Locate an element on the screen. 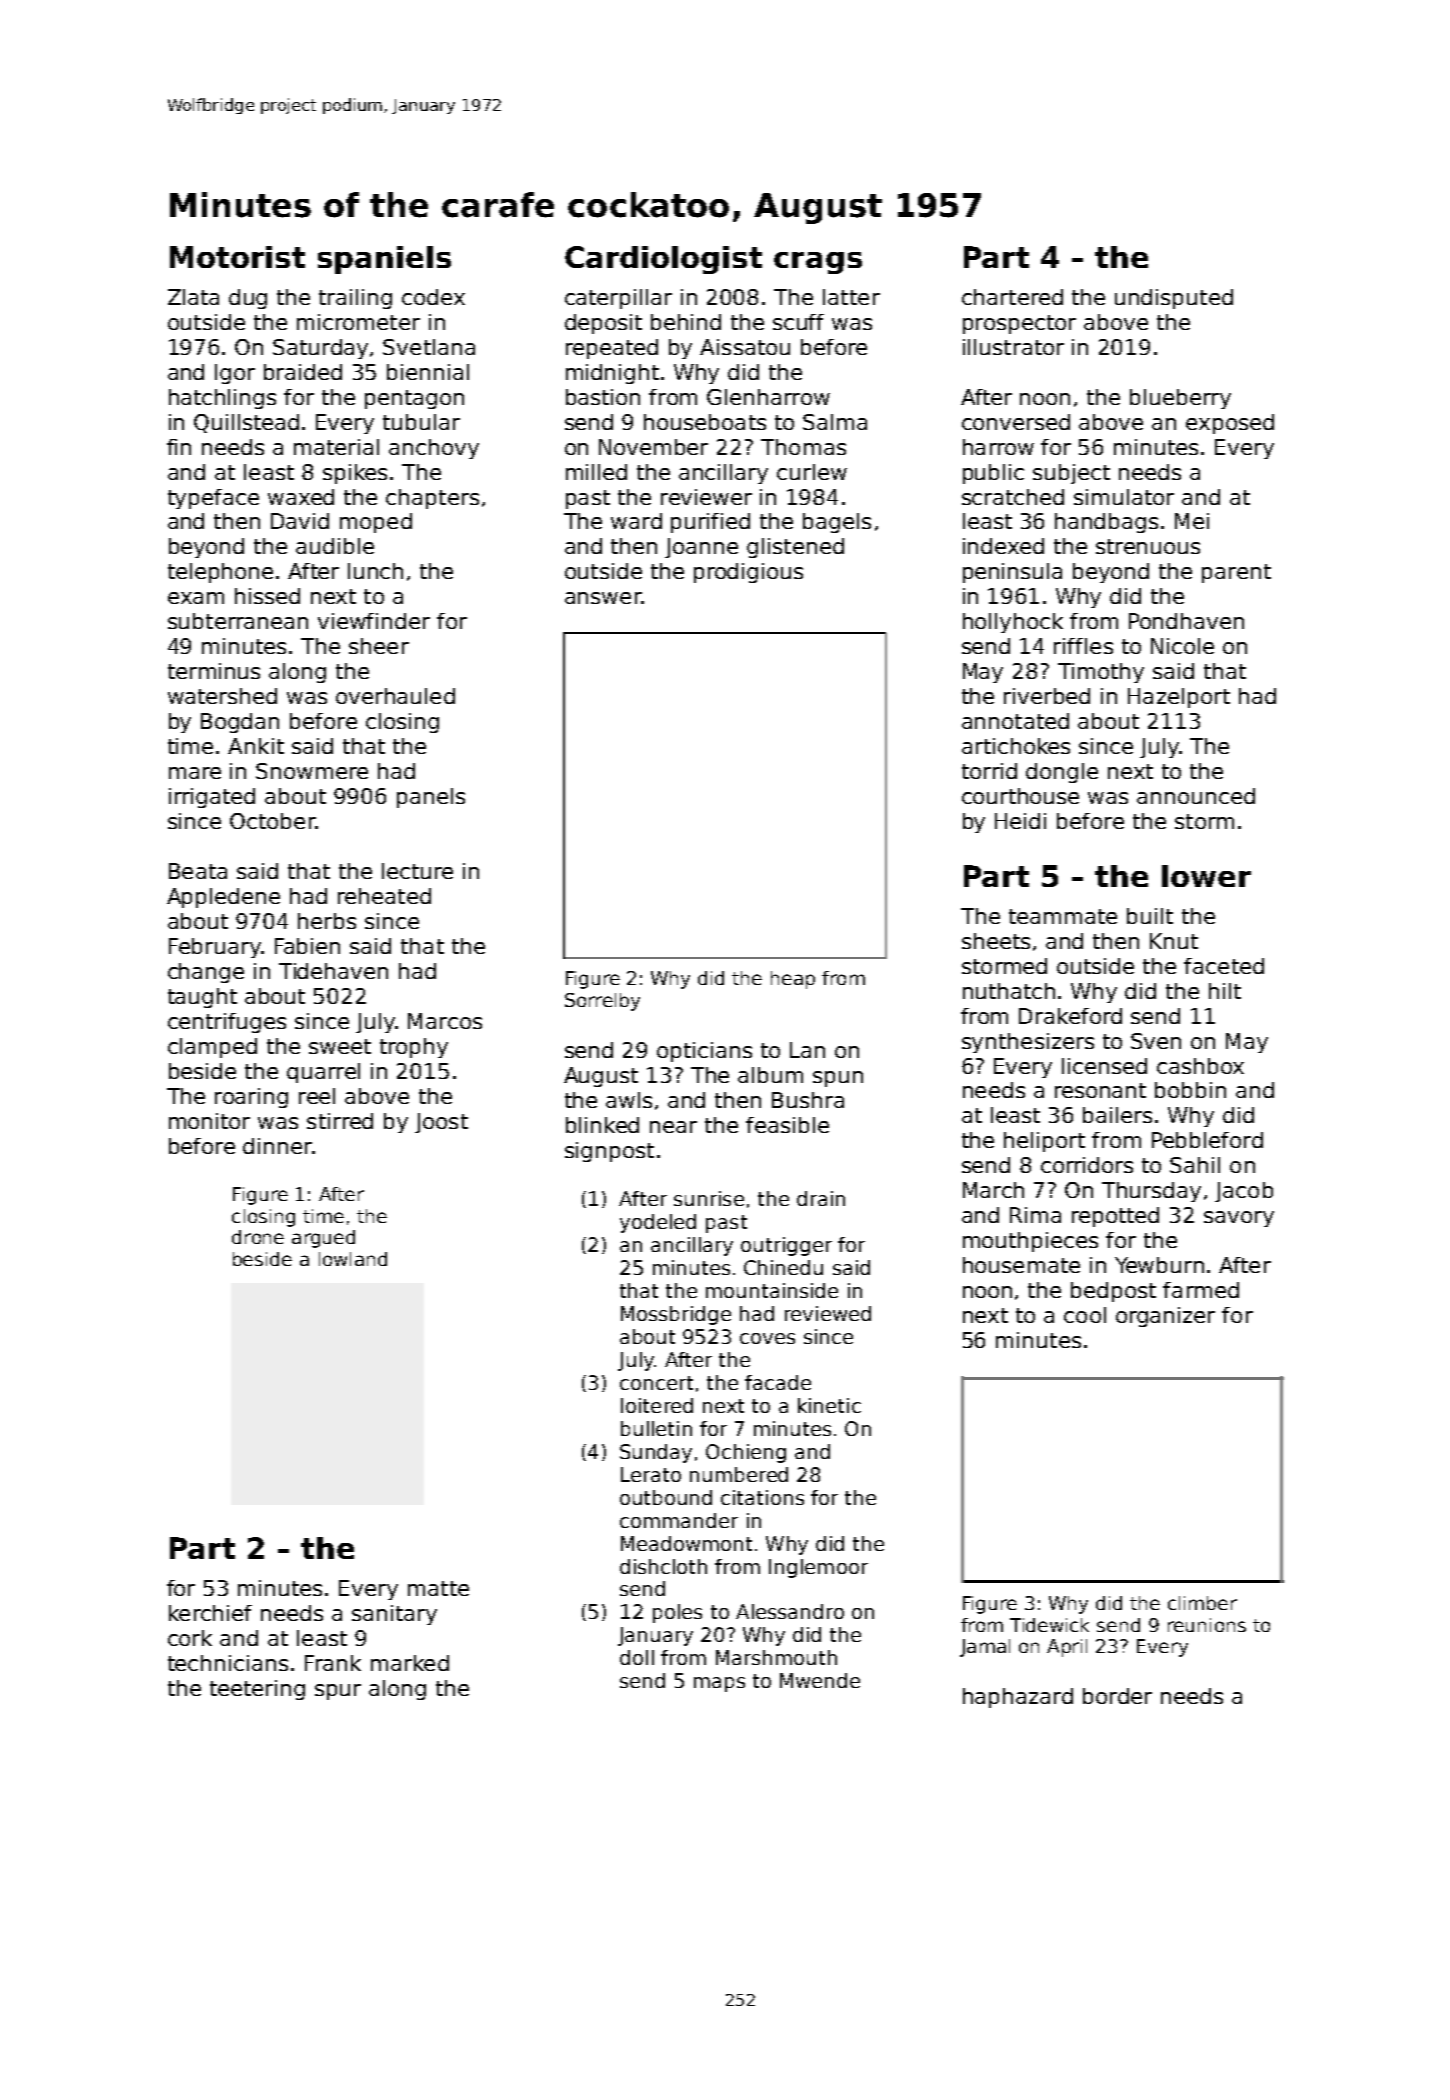 Image resolution: width=1450 pixels, height=2100 pixels. prodigious is located at coordinates (748, 573).
